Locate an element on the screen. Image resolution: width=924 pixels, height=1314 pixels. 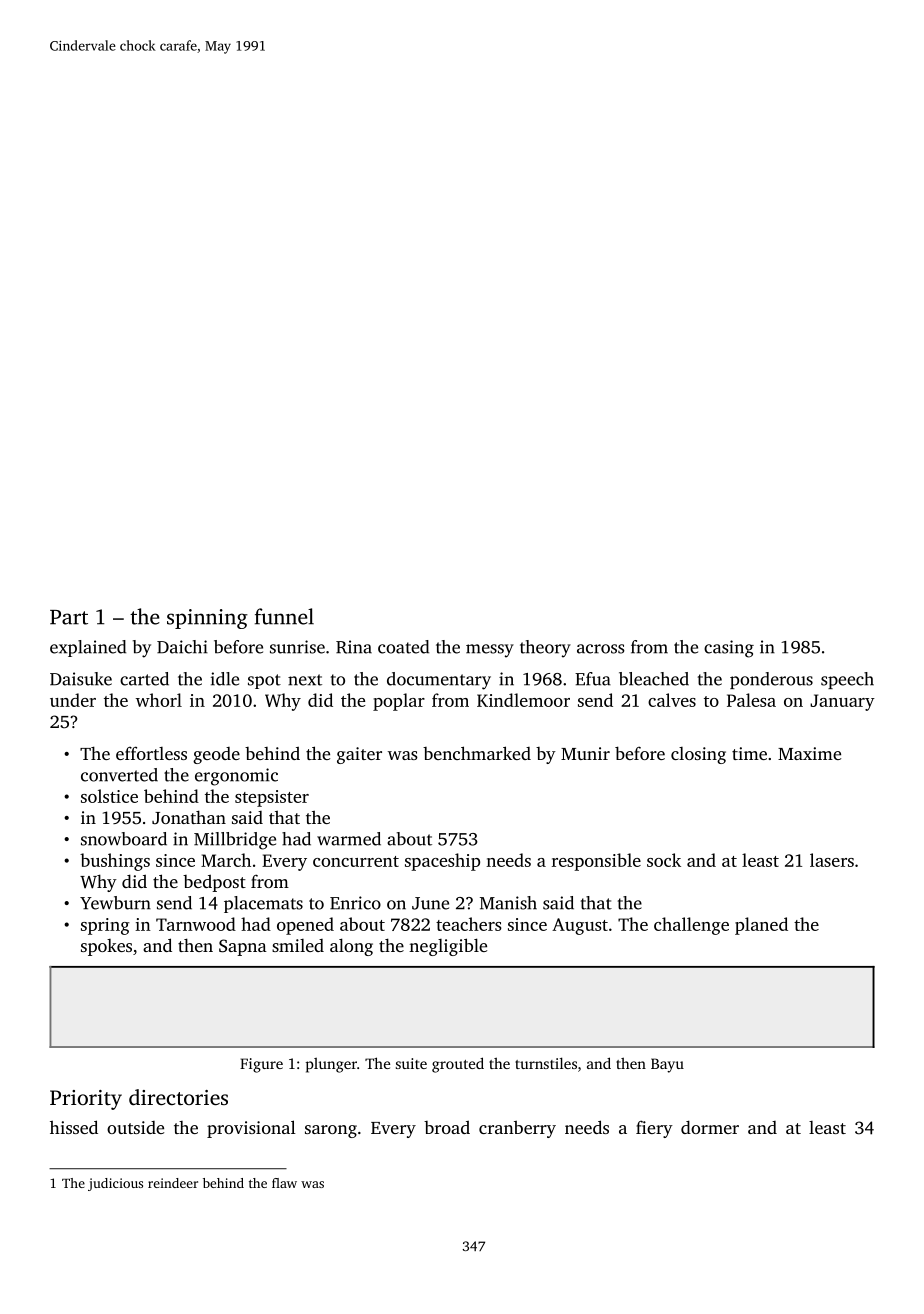
converted is located at coordinates (119, 775).
